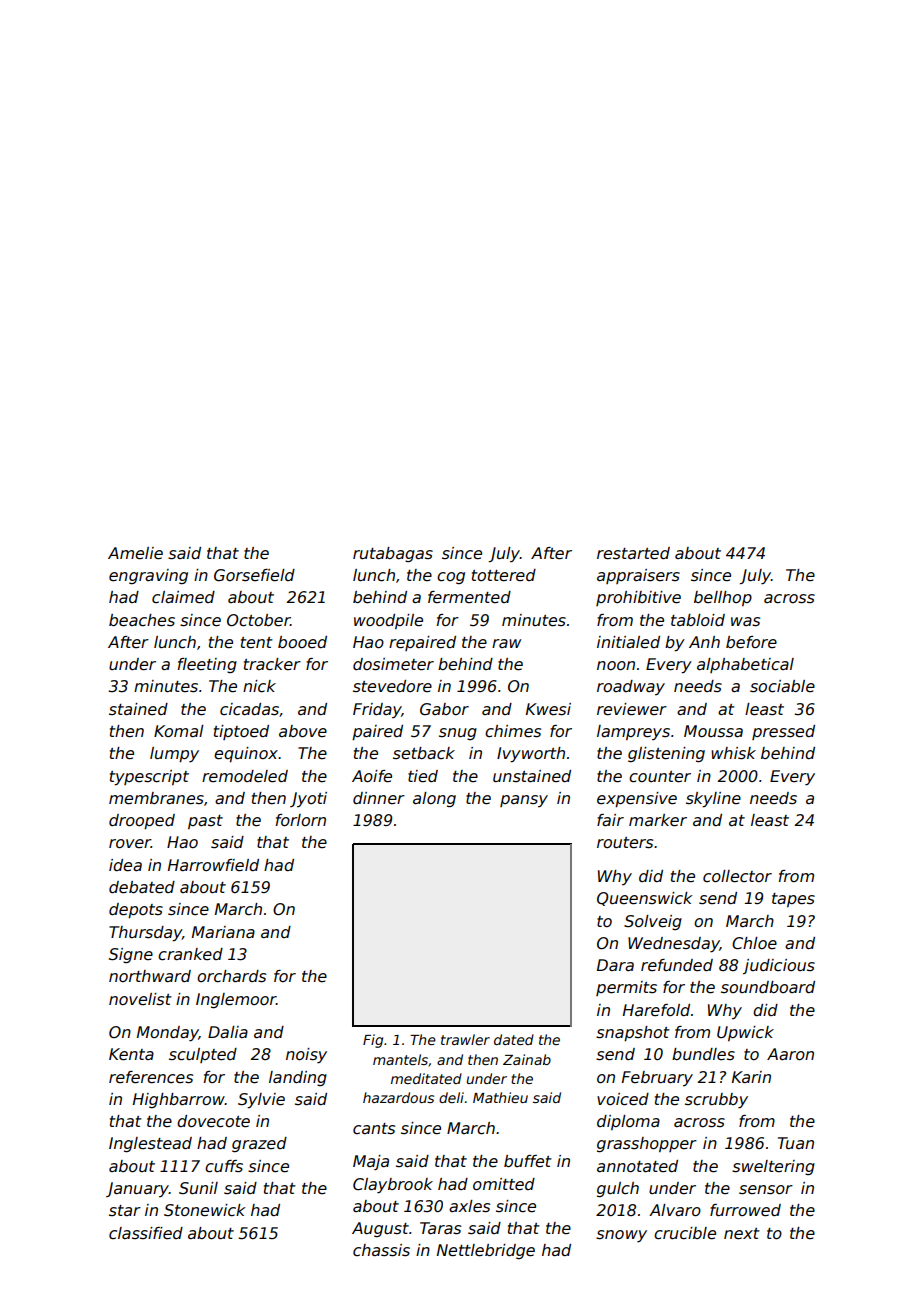 The image size is (924, 1308). Describe the element at coordinates (142, 620) in the image. I see `beaches` at that location.
